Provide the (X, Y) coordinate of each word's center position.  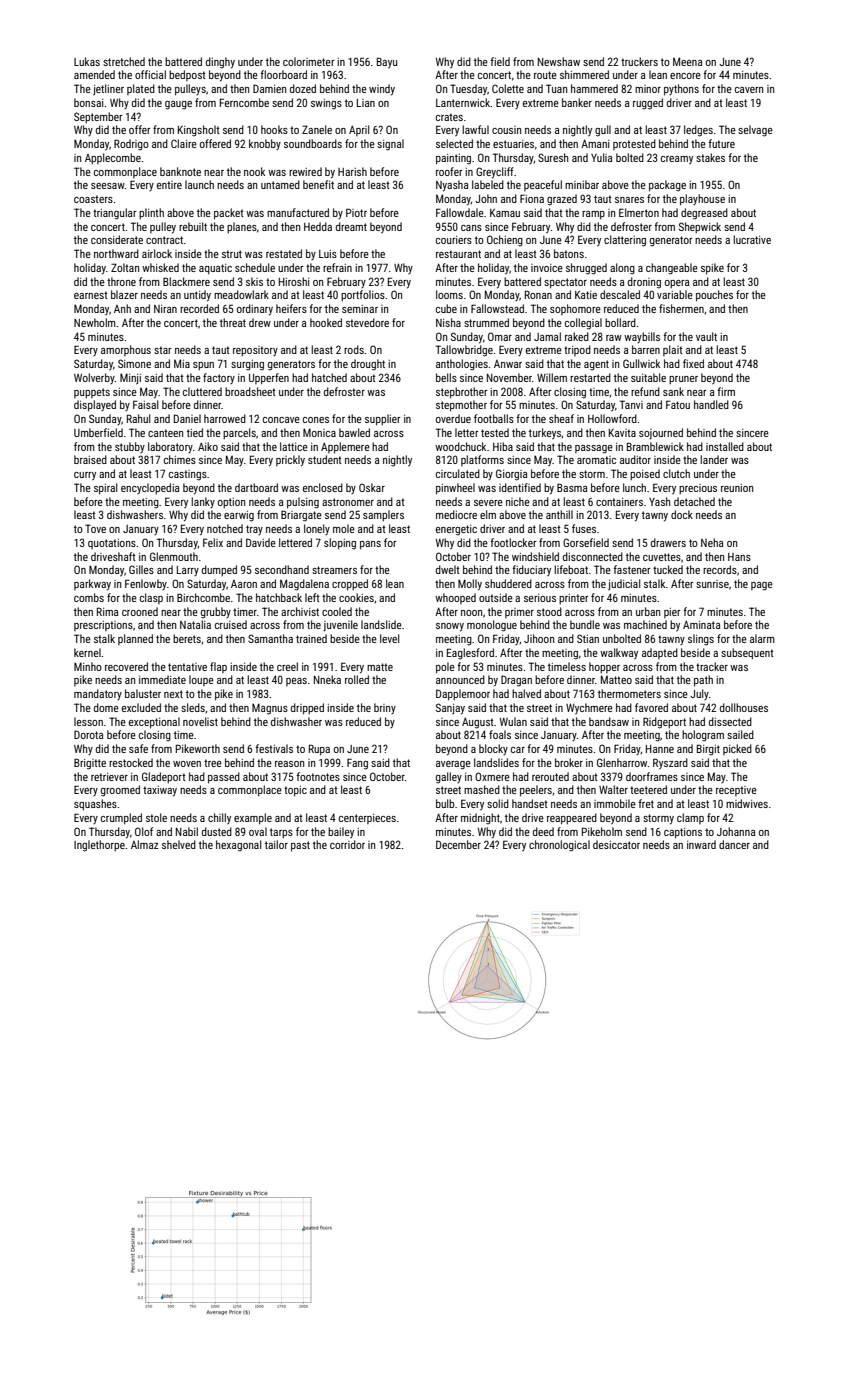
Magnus (270, 709)
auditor (635, 459)
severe (488, 503)
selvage (755, 131)
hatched (329, 377)
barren (646, 349)
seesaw (108, 186)
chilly (219, 818)
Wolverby (94, 378)
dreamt (351, 226)
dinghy (220, 63)
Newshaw (559, 61)
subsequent (747, 654)
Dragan (516, 681)
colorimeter (309, 61)
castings (188, 475)
